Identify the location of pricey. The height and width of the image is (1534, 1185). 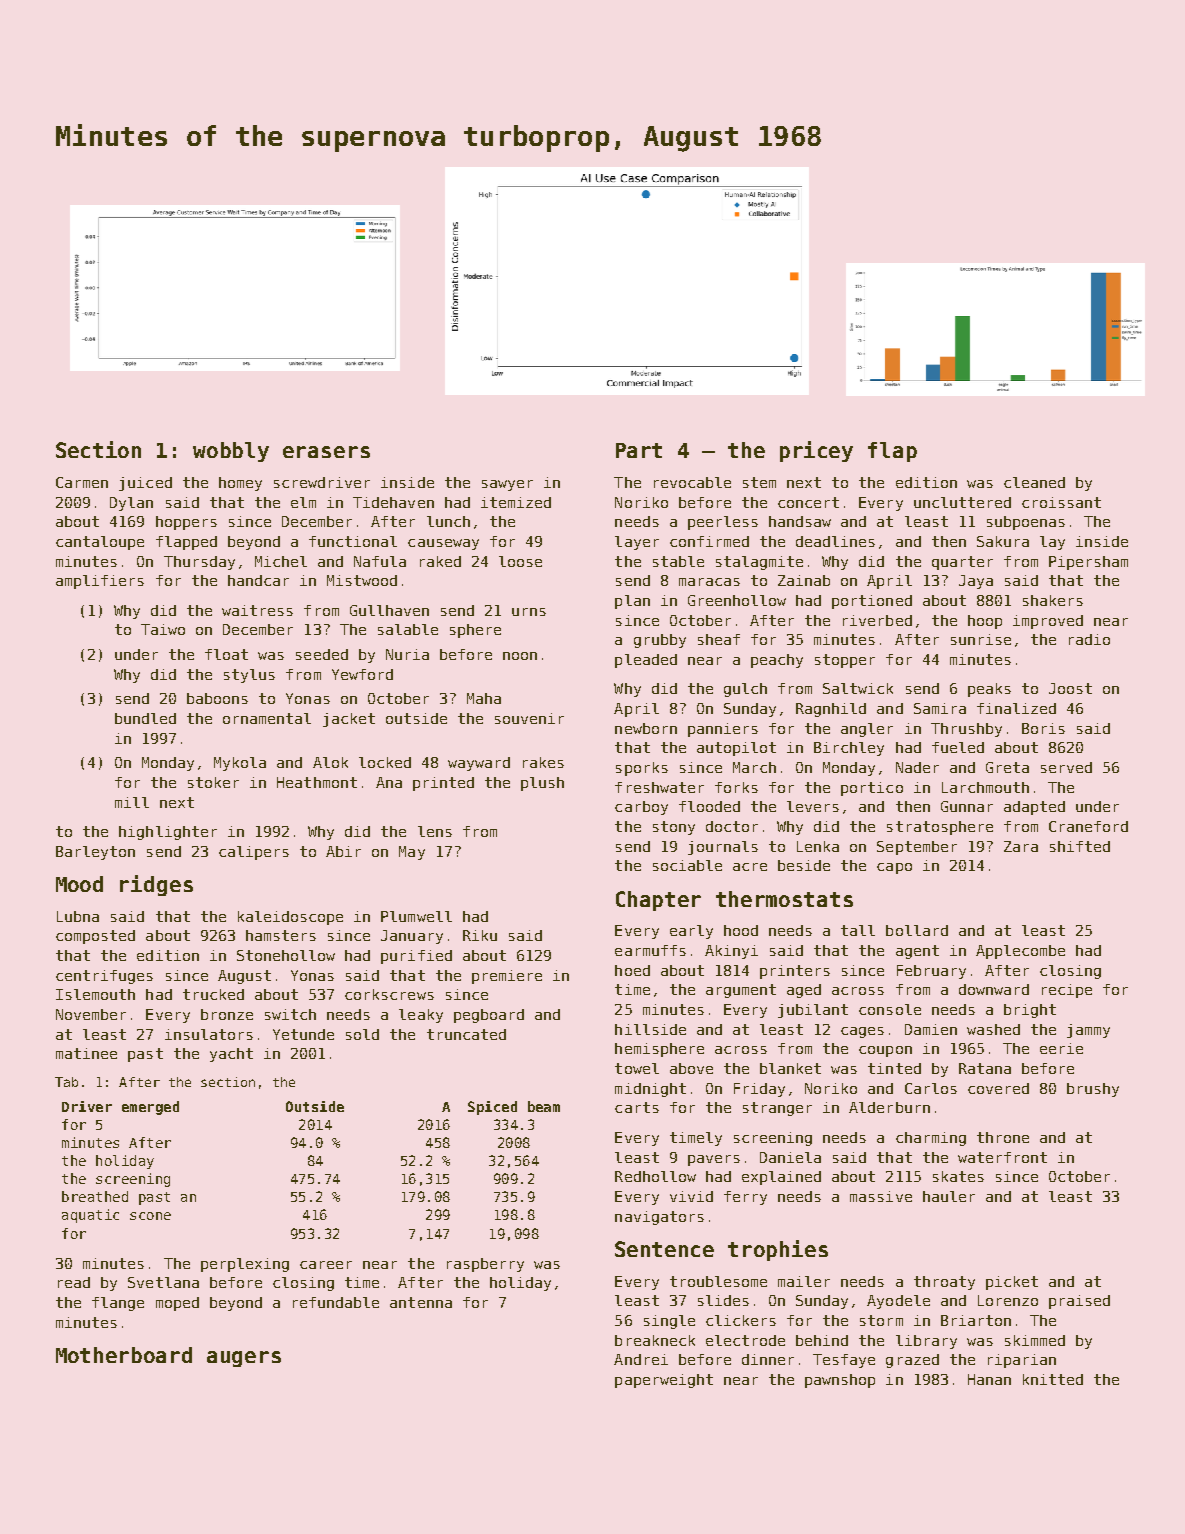
(816, 451).
